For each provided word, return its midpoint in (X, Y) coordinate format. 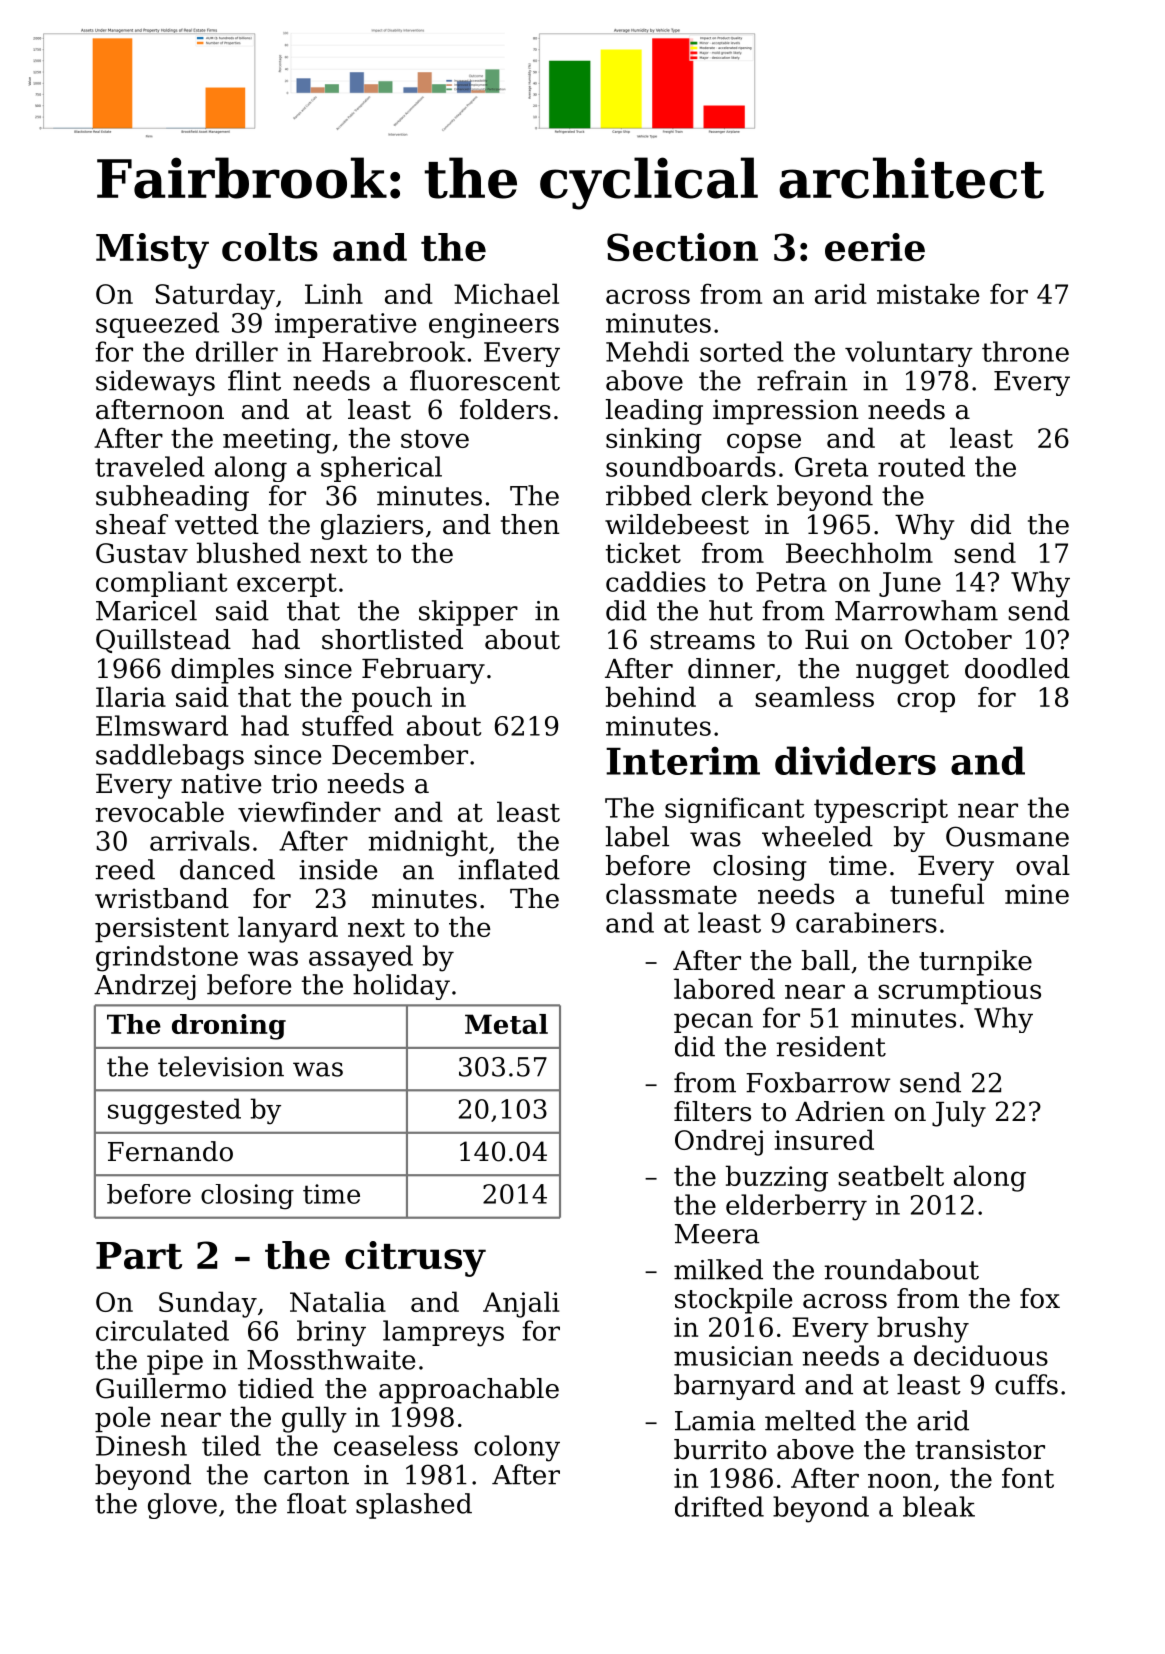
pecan (713, 1023)
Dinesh (141, 1445)
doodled (1017, 668)
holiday (401, 987)
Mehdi (647, 351)
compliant (161, 584)
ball (826, 960)
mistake (928, 293)
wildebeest (677, 524)
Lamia (715, 1421)
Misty (152, 251)
